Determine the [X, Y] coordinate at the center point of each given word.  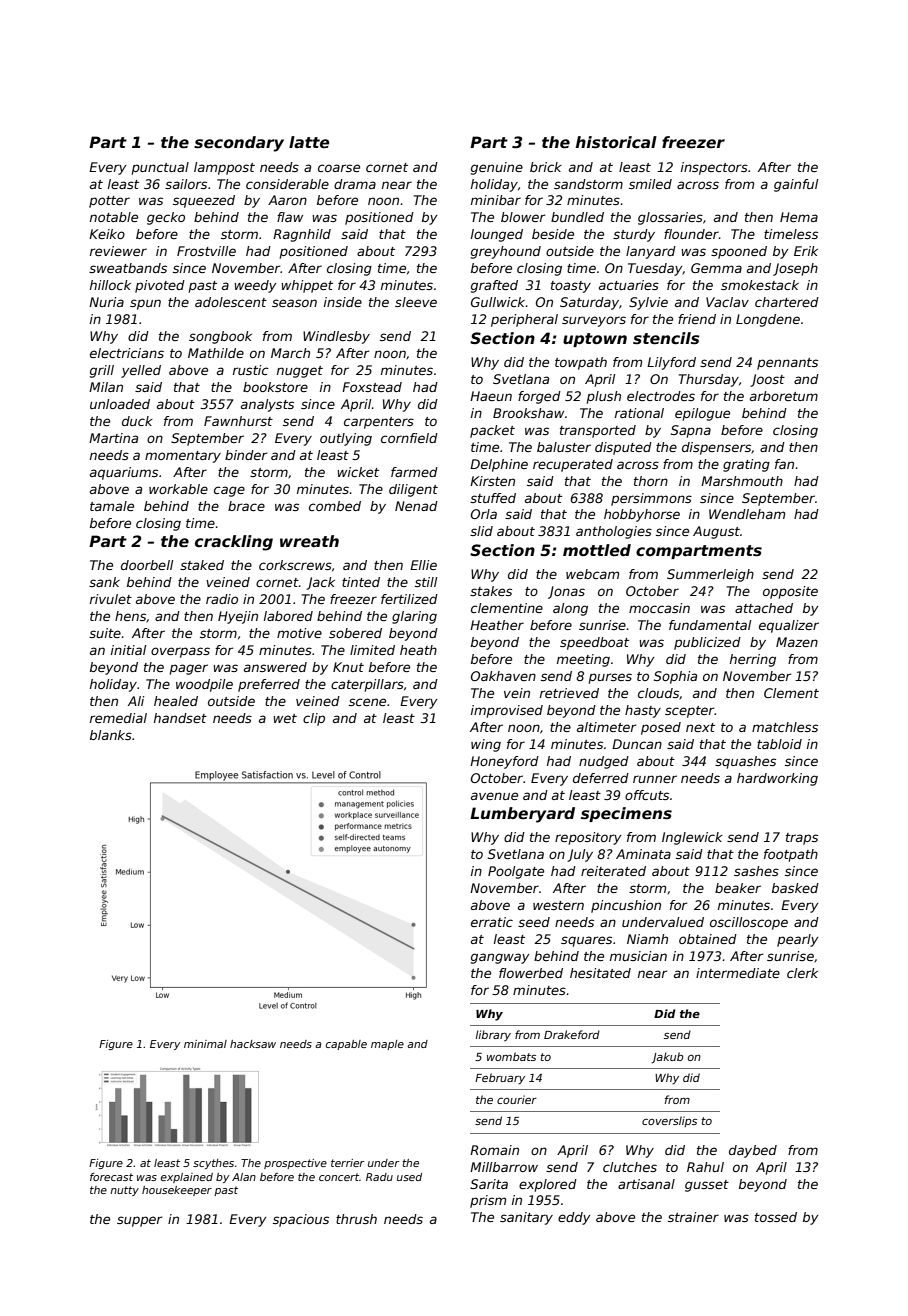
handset [180, 718]
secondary [239, 144]
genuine [497, 168]
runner [655, 779]
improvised [507, 711]
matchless [785, 727]
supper [139, 1221]
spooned [739, 252]
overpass [180, 652]
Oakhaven [503, 676]
